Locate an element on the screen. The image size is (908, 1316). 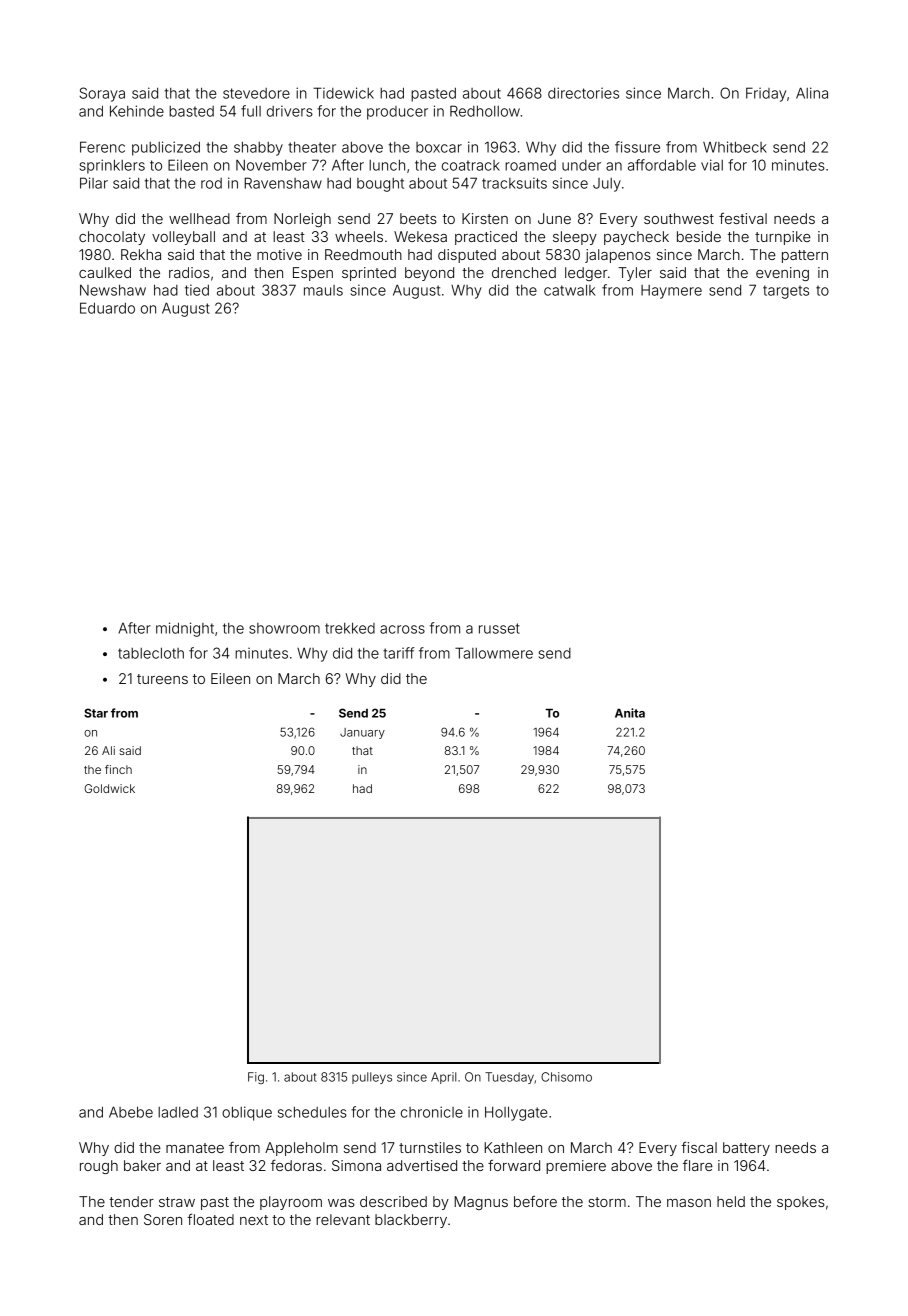
before is located at coordinates (535, 1201).
